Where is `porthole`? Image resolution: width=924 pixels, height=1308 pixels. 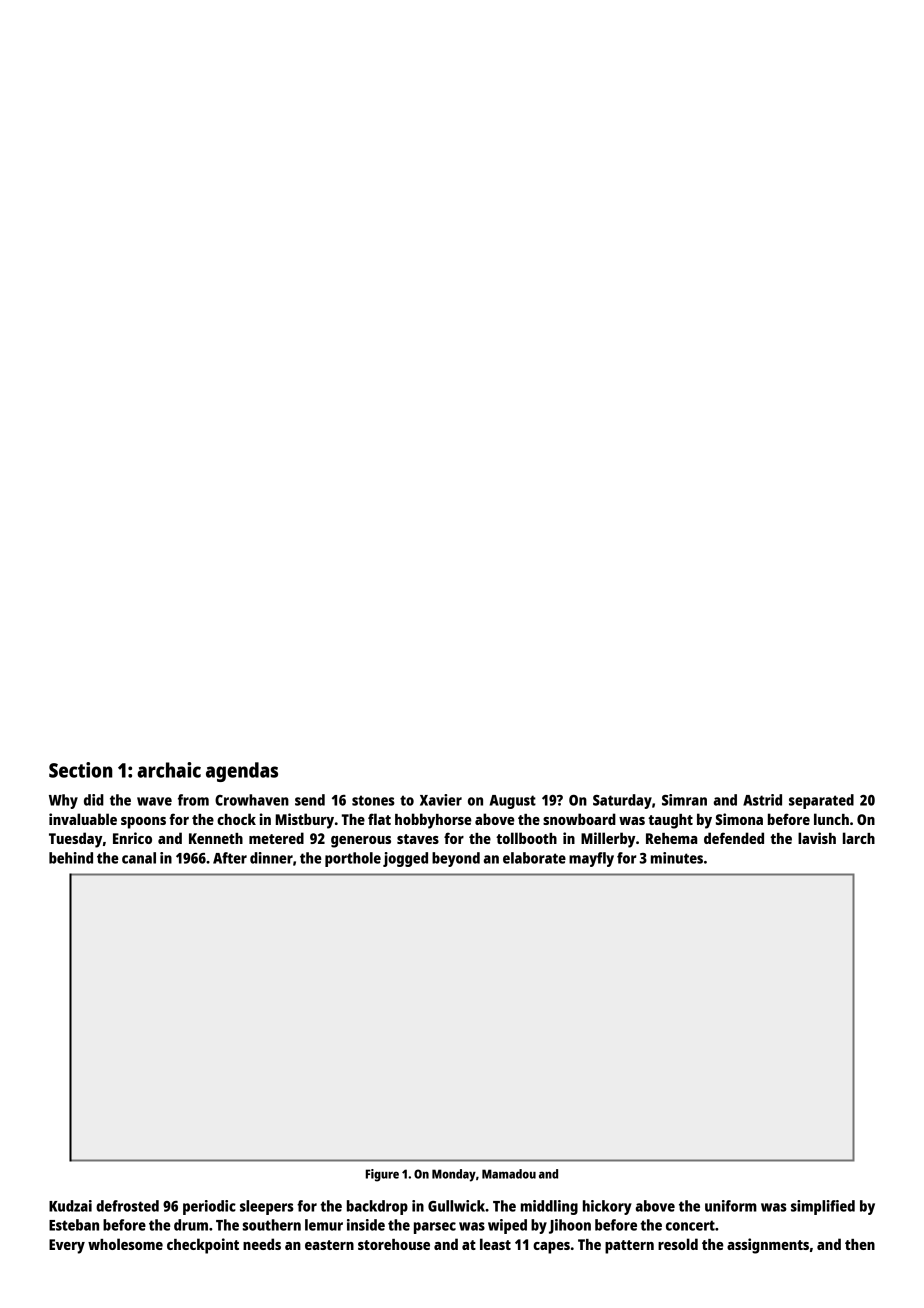
porthole is located at coordinates (353, 859).
